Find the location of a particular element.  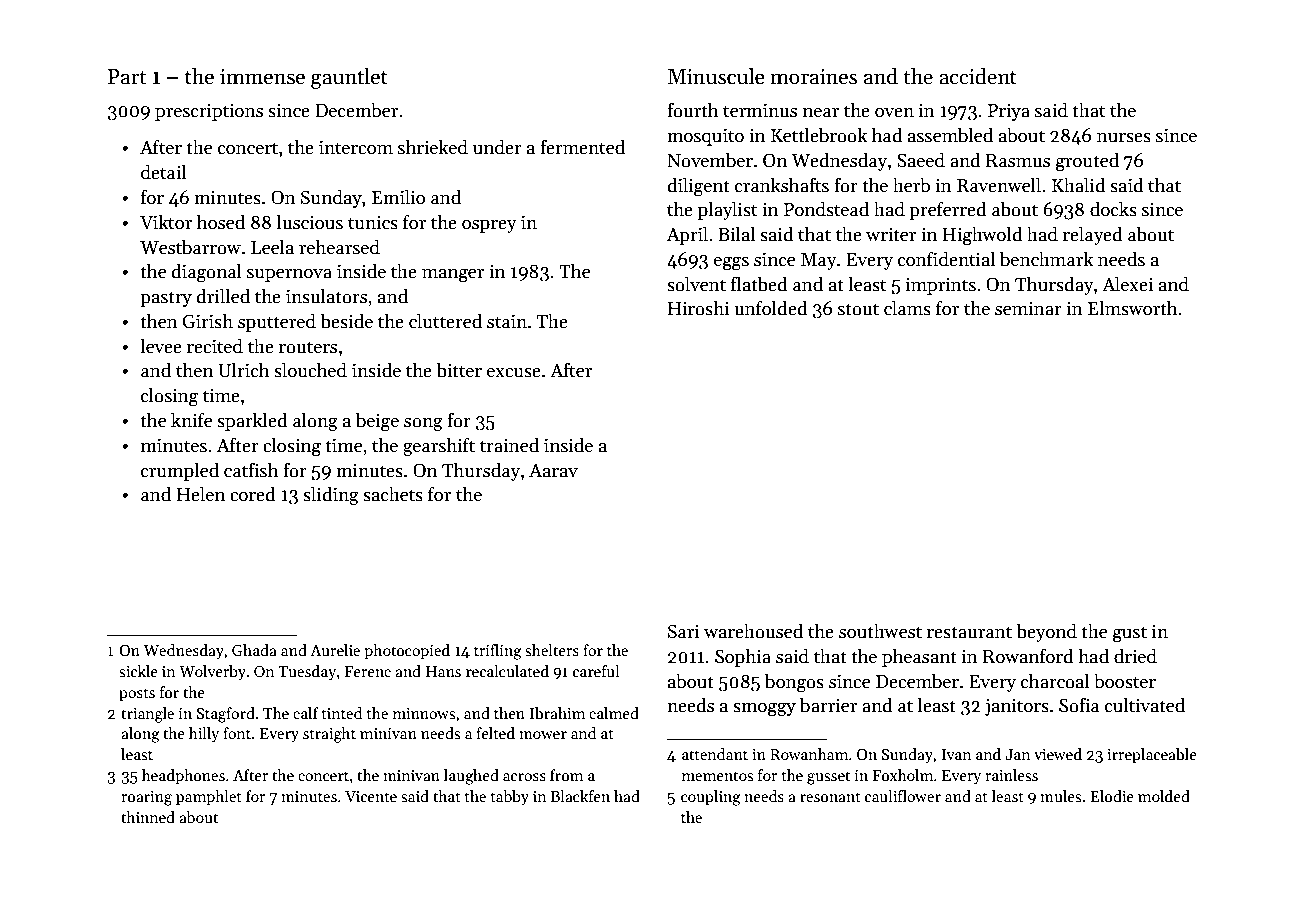

viewed is located at coordinates (1058, 754).
